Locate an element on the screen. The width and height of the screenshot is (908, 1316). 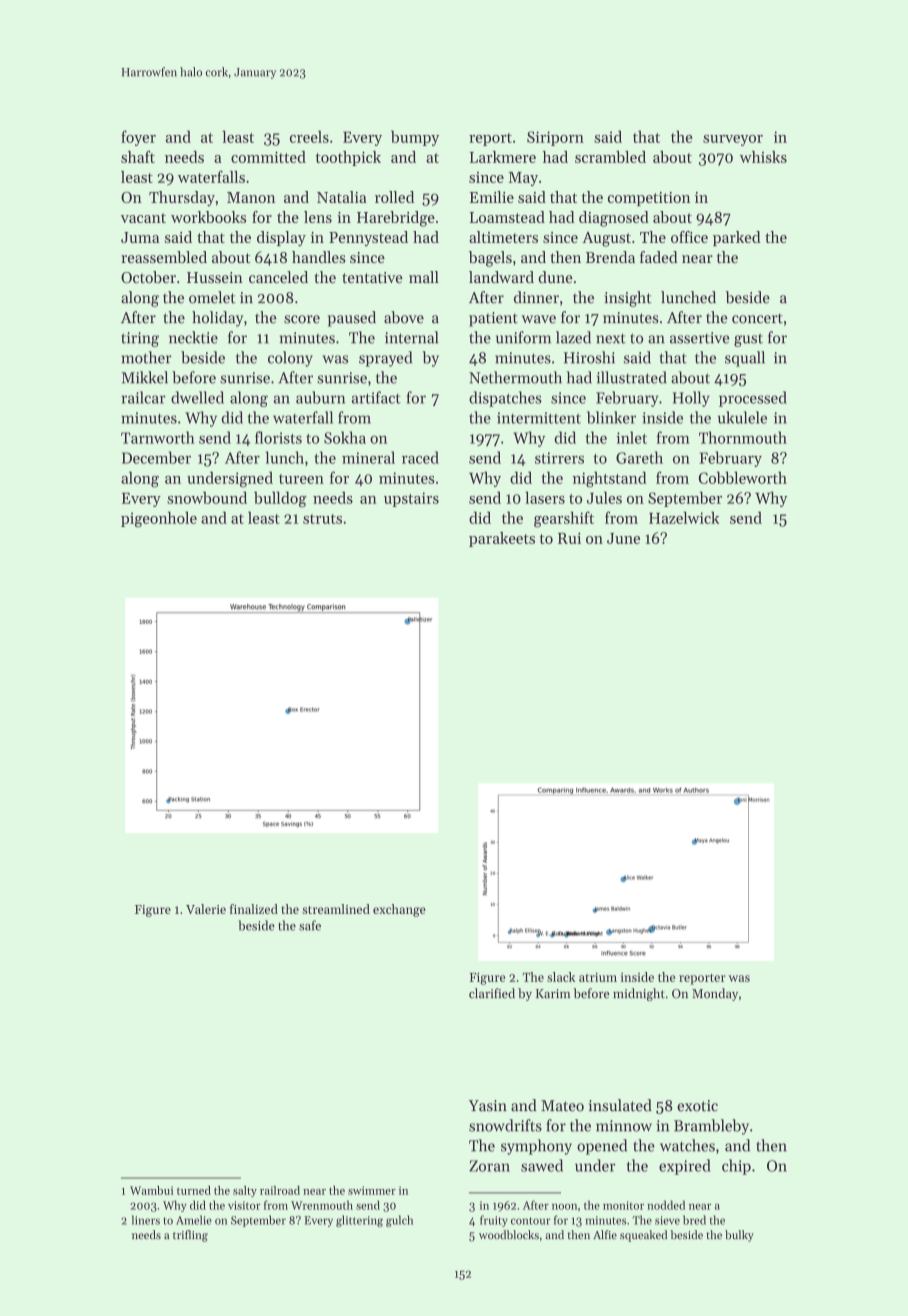
creels is located at coordinates (309, 136).
